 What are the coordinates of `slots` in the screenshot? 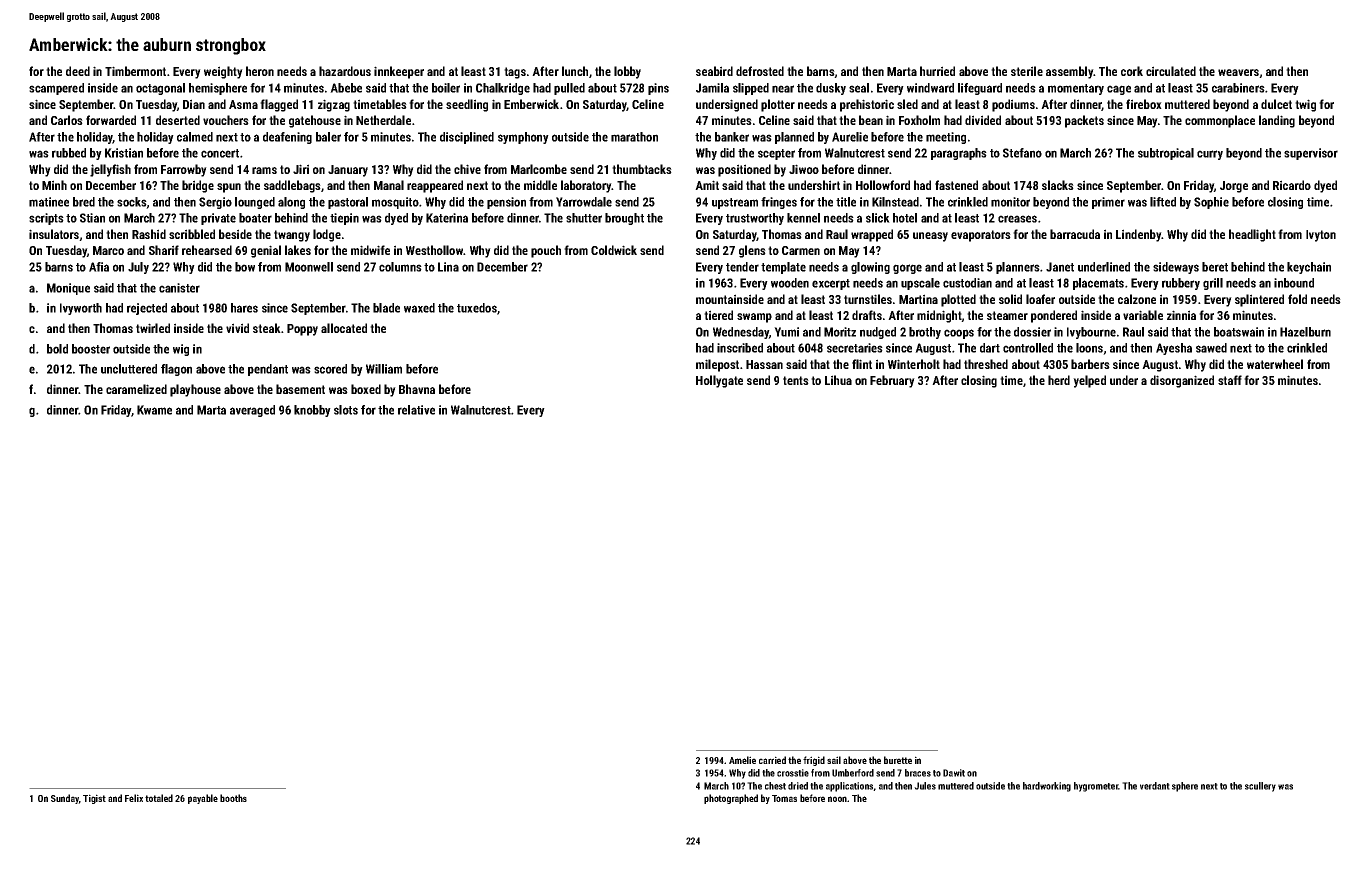 It's located at (346, 410).
